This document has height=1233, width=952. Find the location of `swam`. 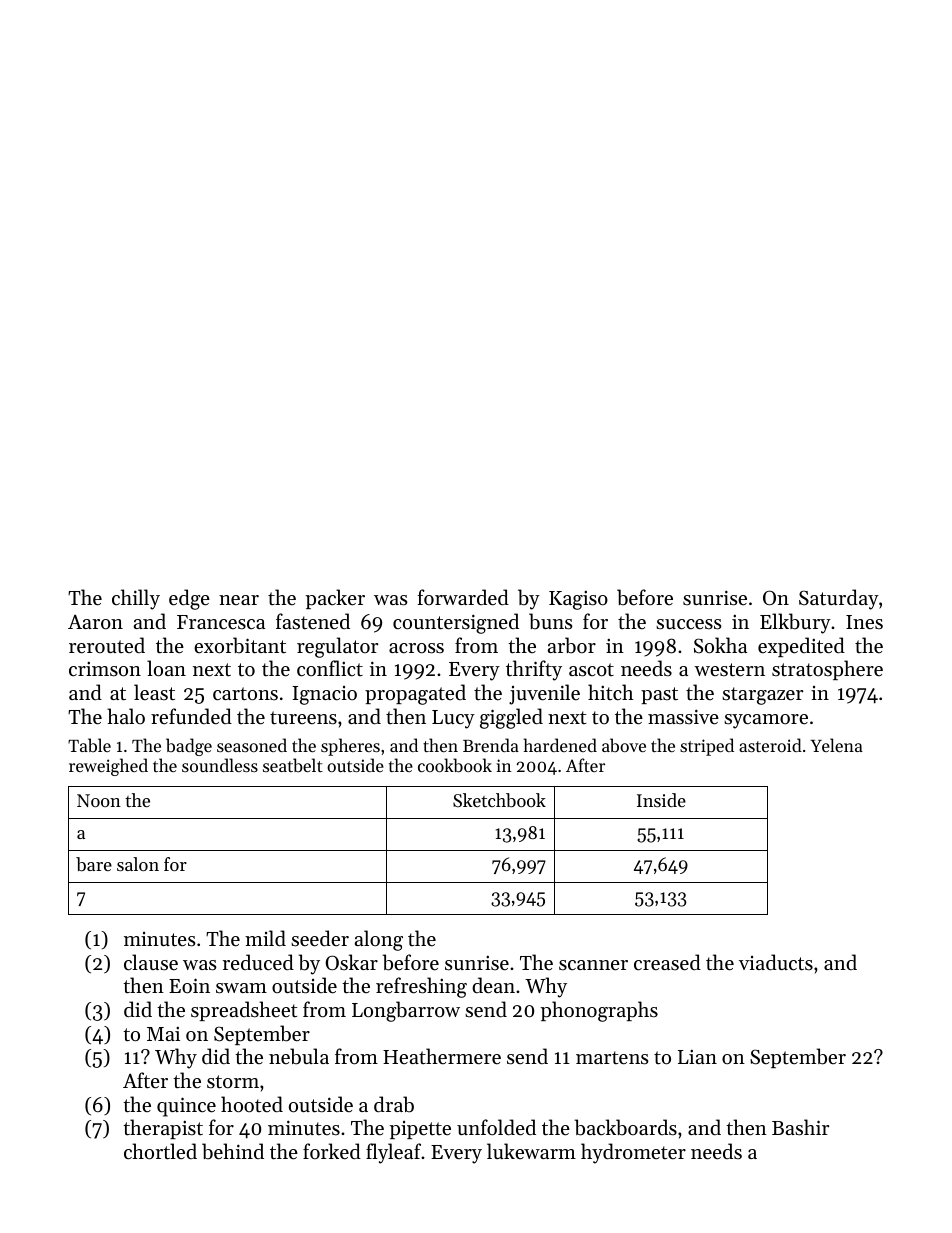

swam is located at coordinates (241, 988).
